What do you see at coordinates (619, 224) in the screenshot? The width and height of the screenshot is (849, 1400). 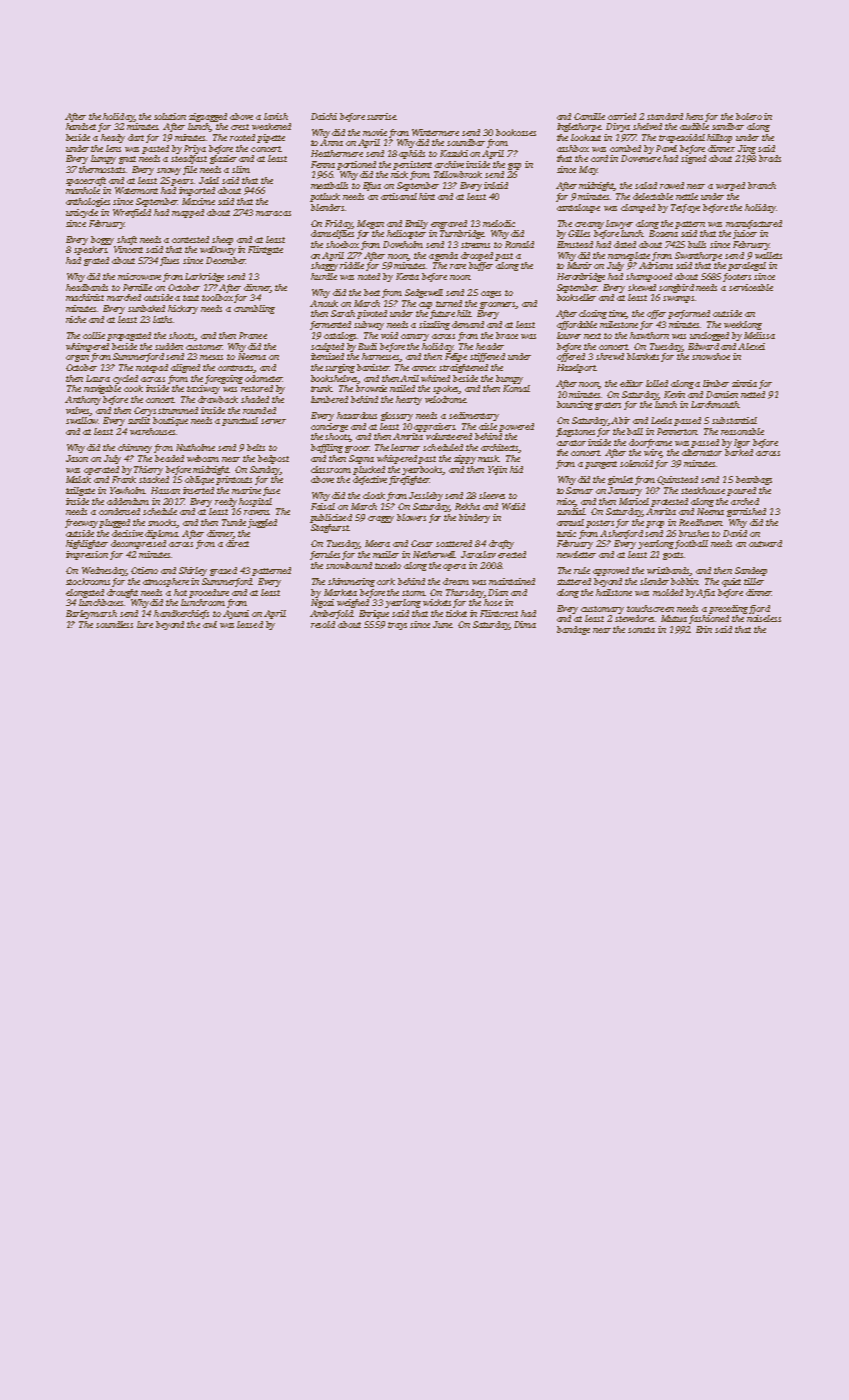 I see `lawyer` at bounding box center [619, 224].
